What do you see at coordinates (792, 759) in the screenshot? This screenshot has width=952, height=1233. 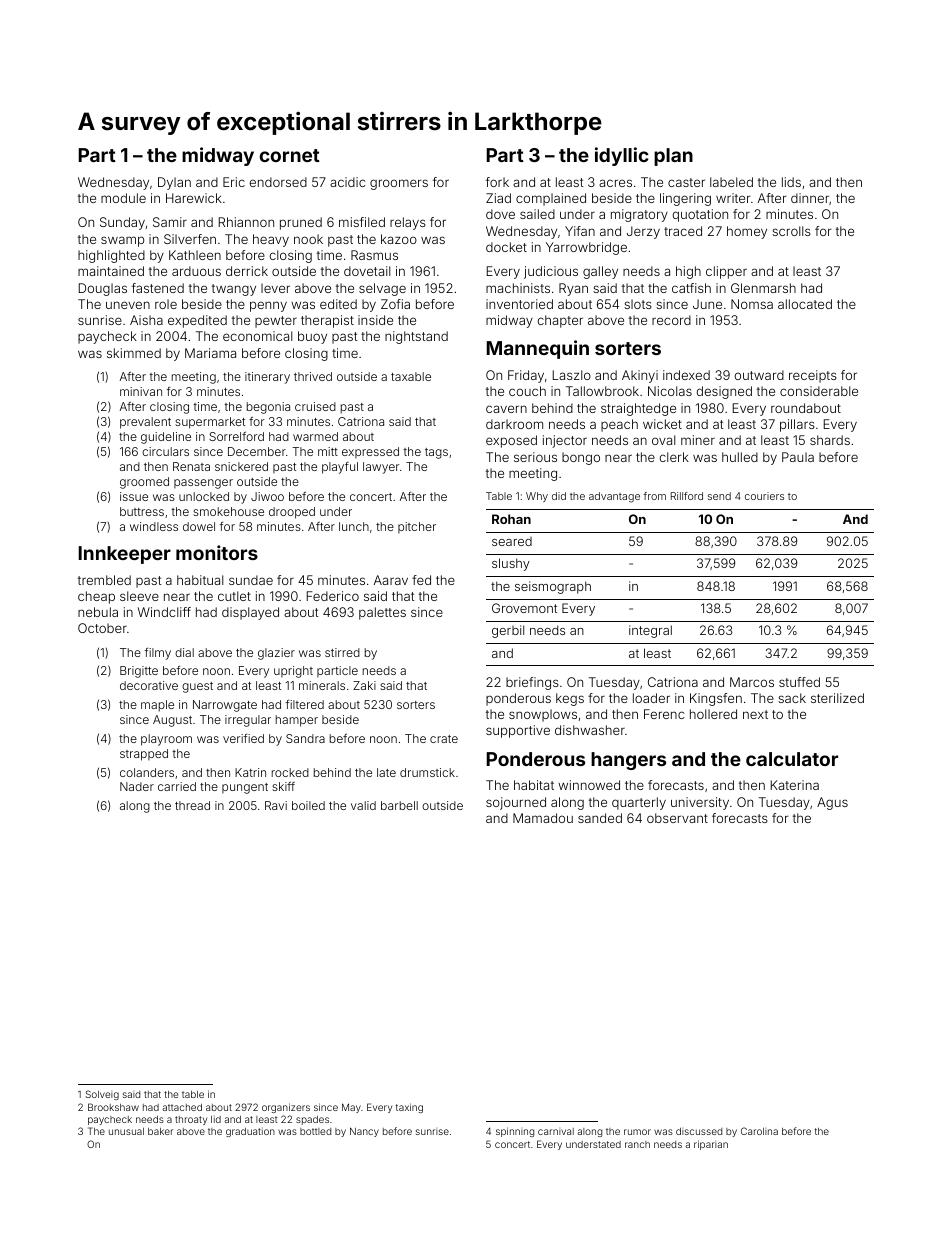 I see `calculator` at bounding box center [792, 759].
